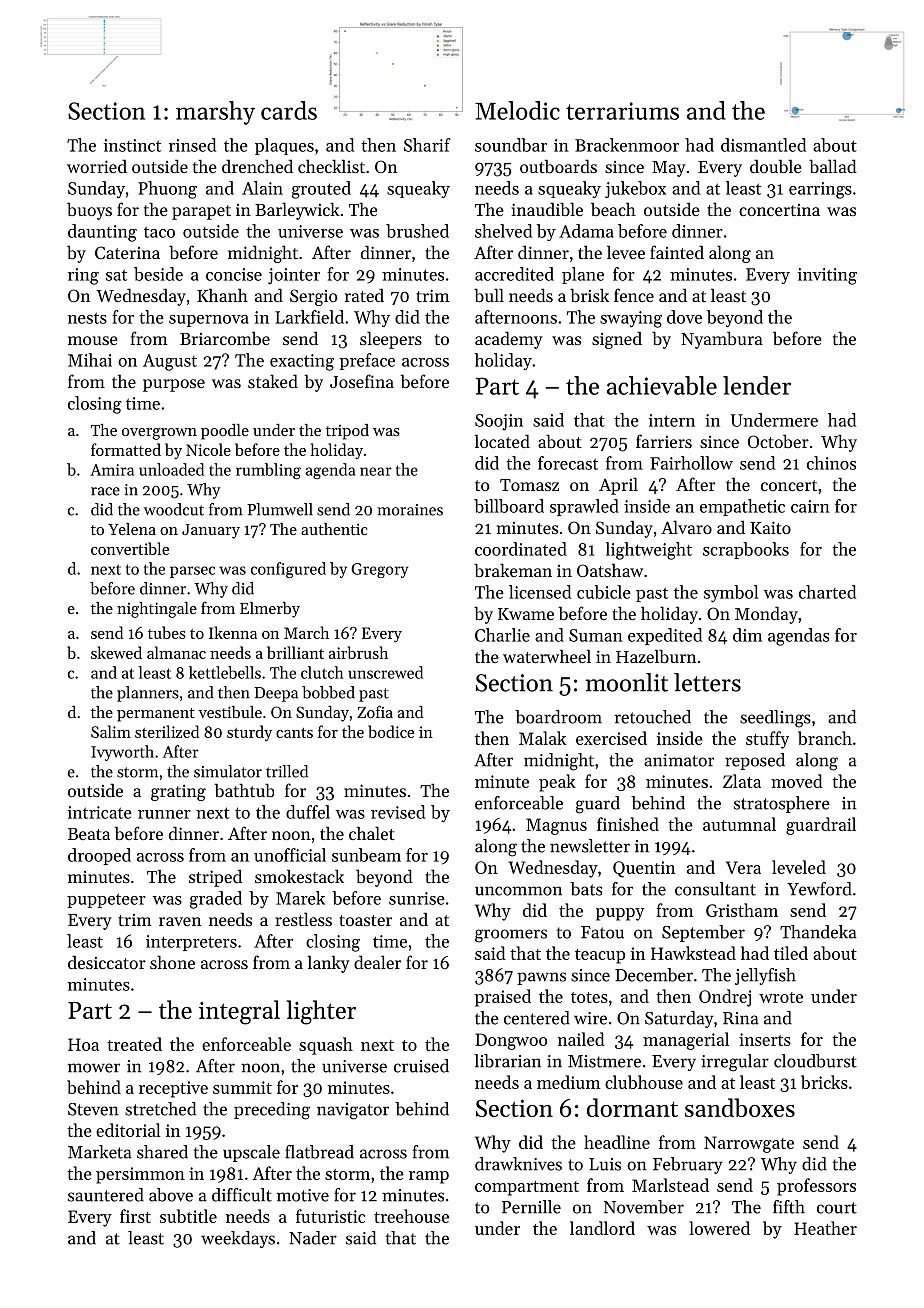  What do you see at coordinates (89, 211) in the screenshot?
I see `buoys` at bounding box center [89, 211].
